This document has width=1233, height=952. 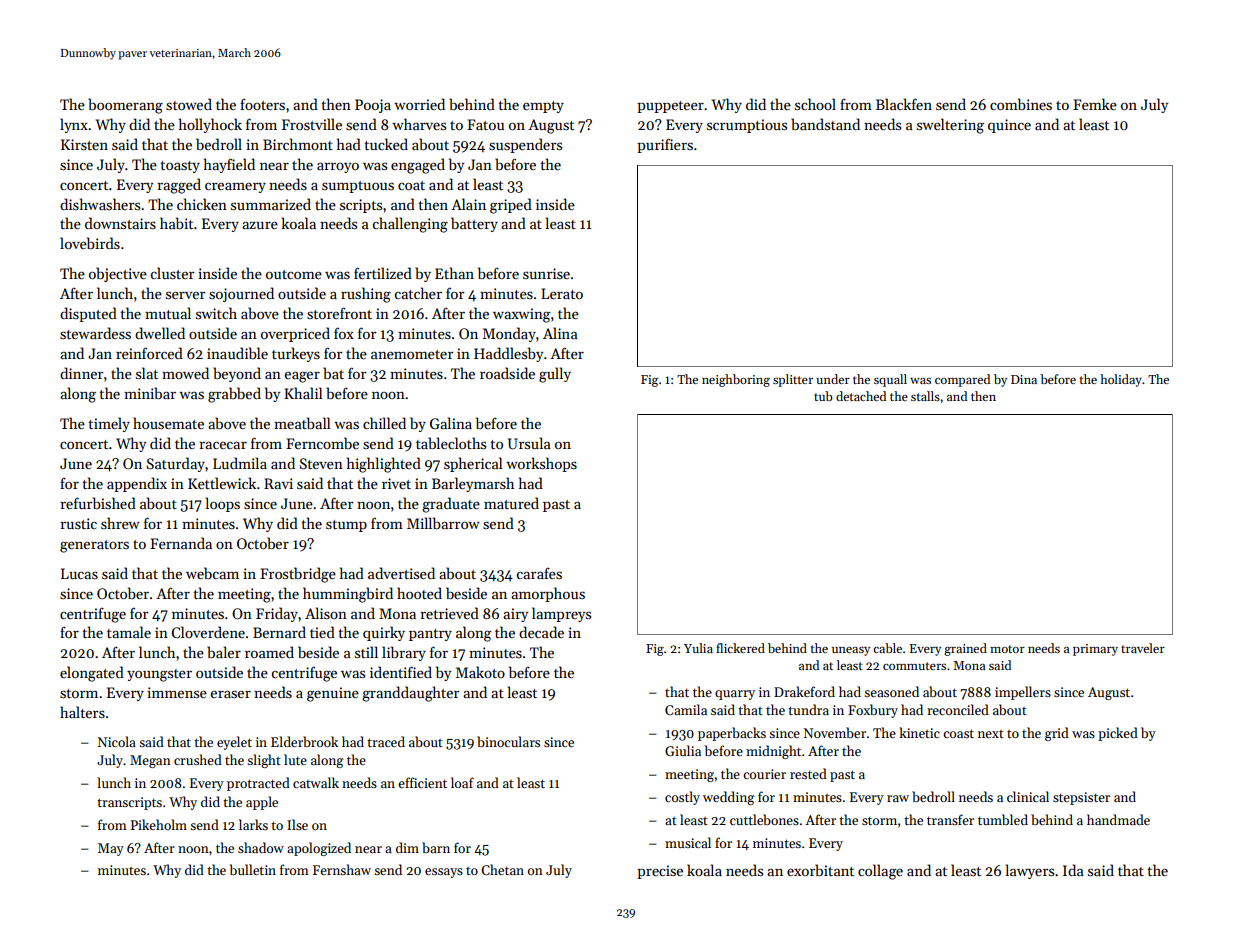 I want to click on Pooja, so click(x=373, y=106).
